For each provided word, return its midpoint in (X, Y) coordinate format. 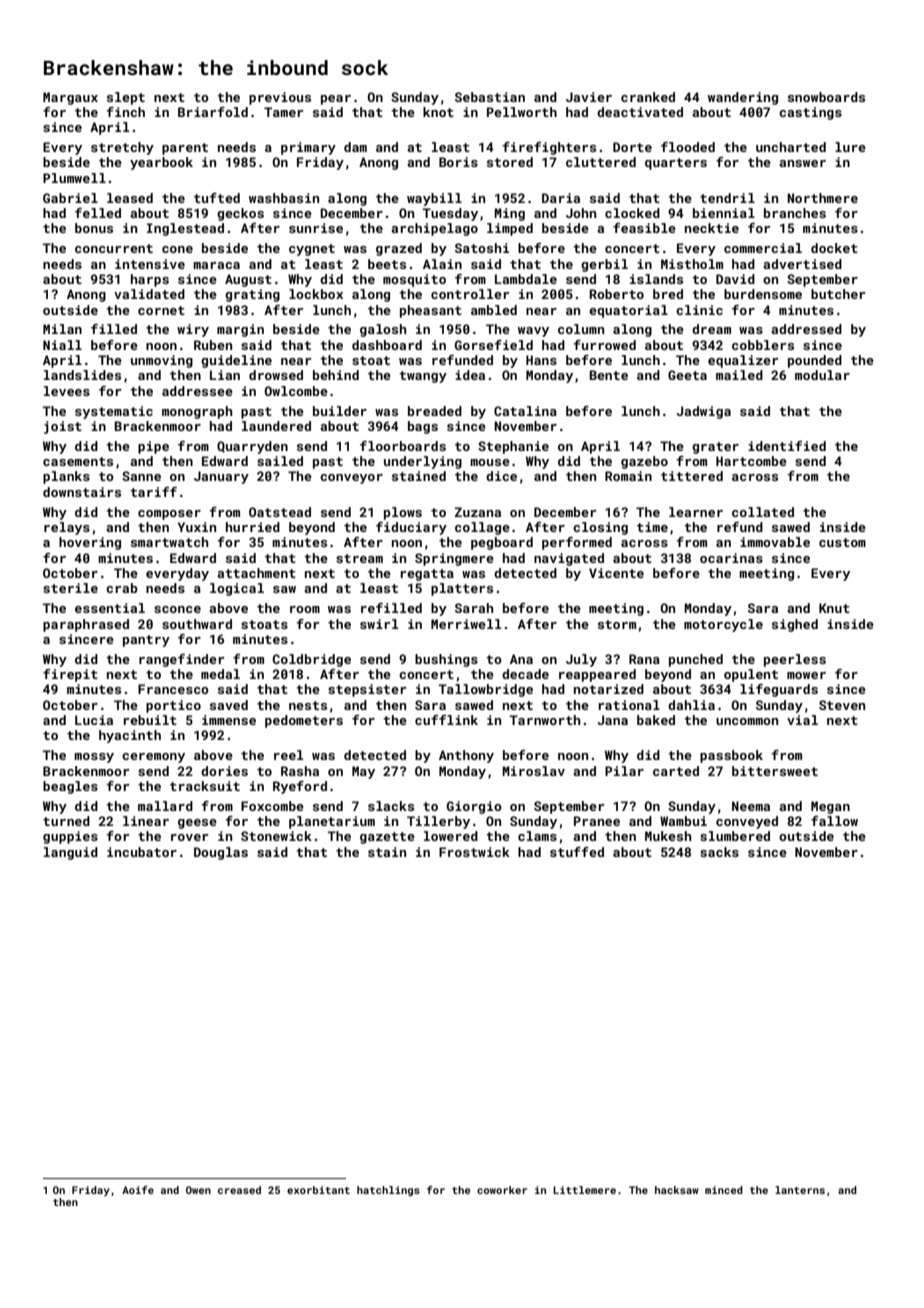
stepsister (367, 690)
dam (355, 147)
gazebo (644, 462)
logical (237, 589)
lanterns (800, 1190)
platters (462, 589)
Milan (62, 329)
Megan (830, 807)
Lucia (94, 720)
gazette (387, 838)
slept (126, 98)
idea (470, 375)
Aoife (138, 1190)
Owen (198, 1190)
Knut (834, 608)
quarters (676, 164)
